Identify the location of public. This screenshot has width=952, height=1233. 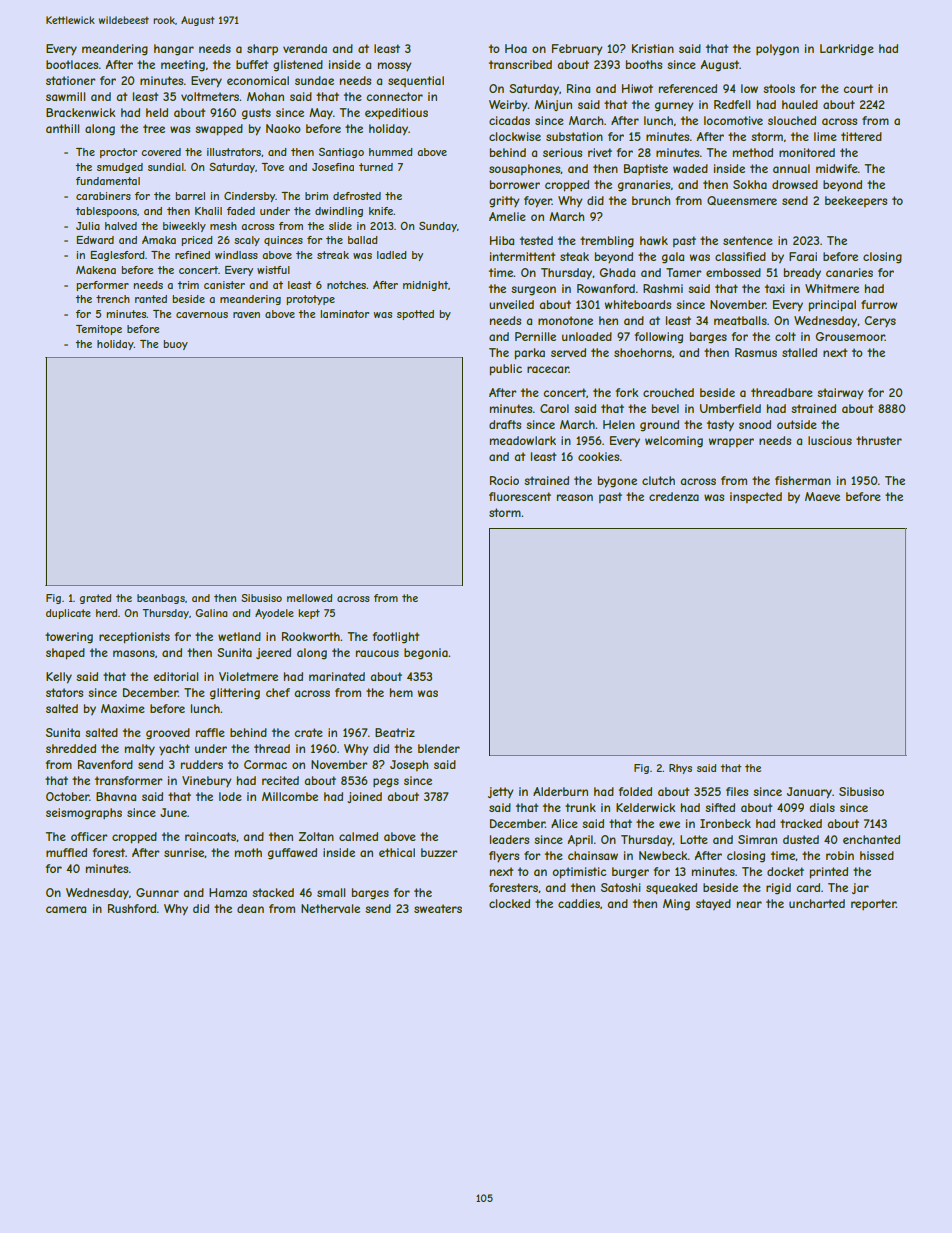
(505, 370).
